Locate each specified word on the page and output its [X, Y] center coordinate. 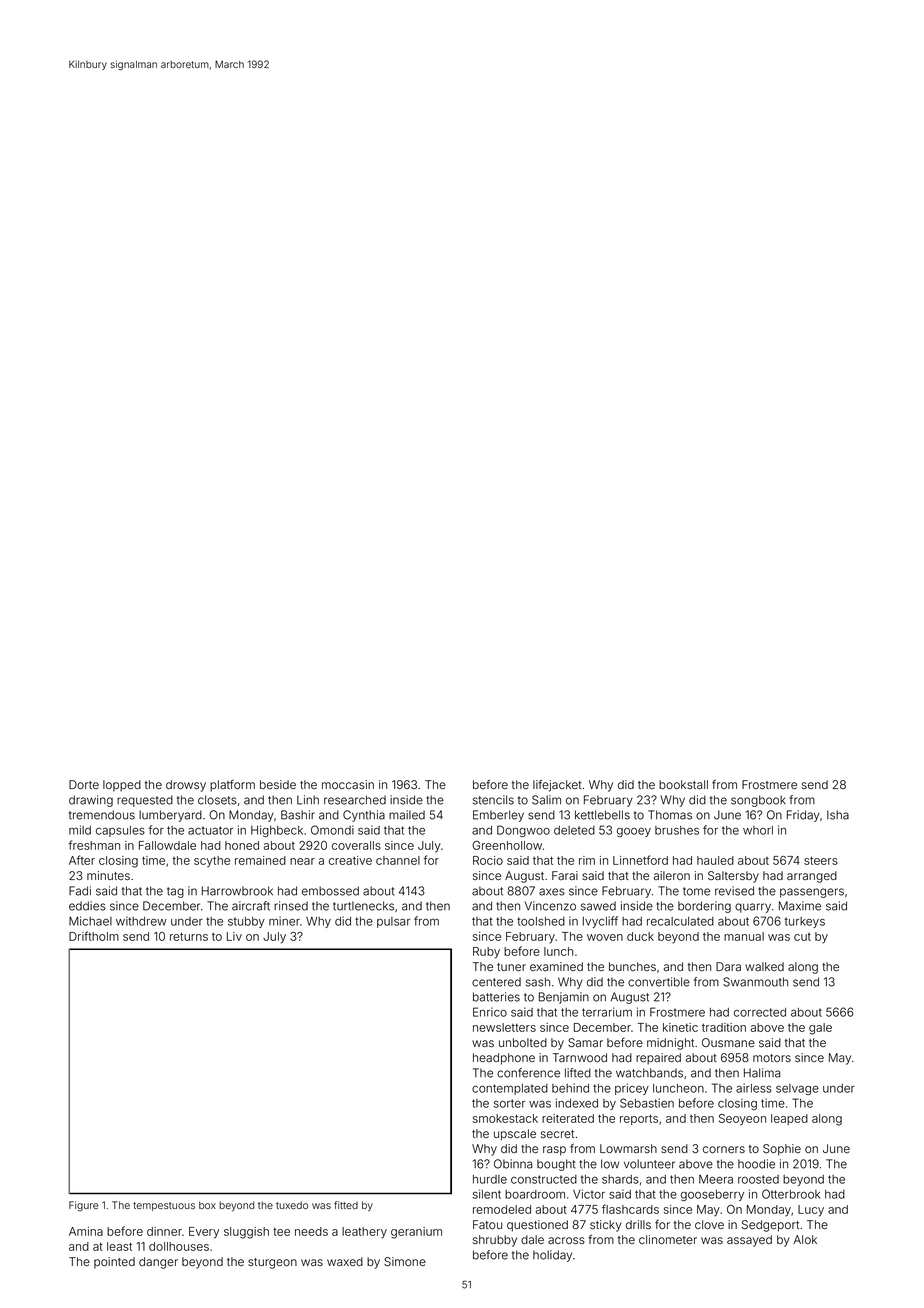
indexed [577, 1103]
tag [175, 892]
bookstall [683, 784]
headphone [504, 1059]
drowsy [186, 786]
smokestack [505, 1118]
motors [772, 1058]
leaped [789, 1119]
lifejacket [557, 786]
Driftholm [94, 936]
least [119, 1246]
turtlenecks [363, 906]
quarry [753, 908]
